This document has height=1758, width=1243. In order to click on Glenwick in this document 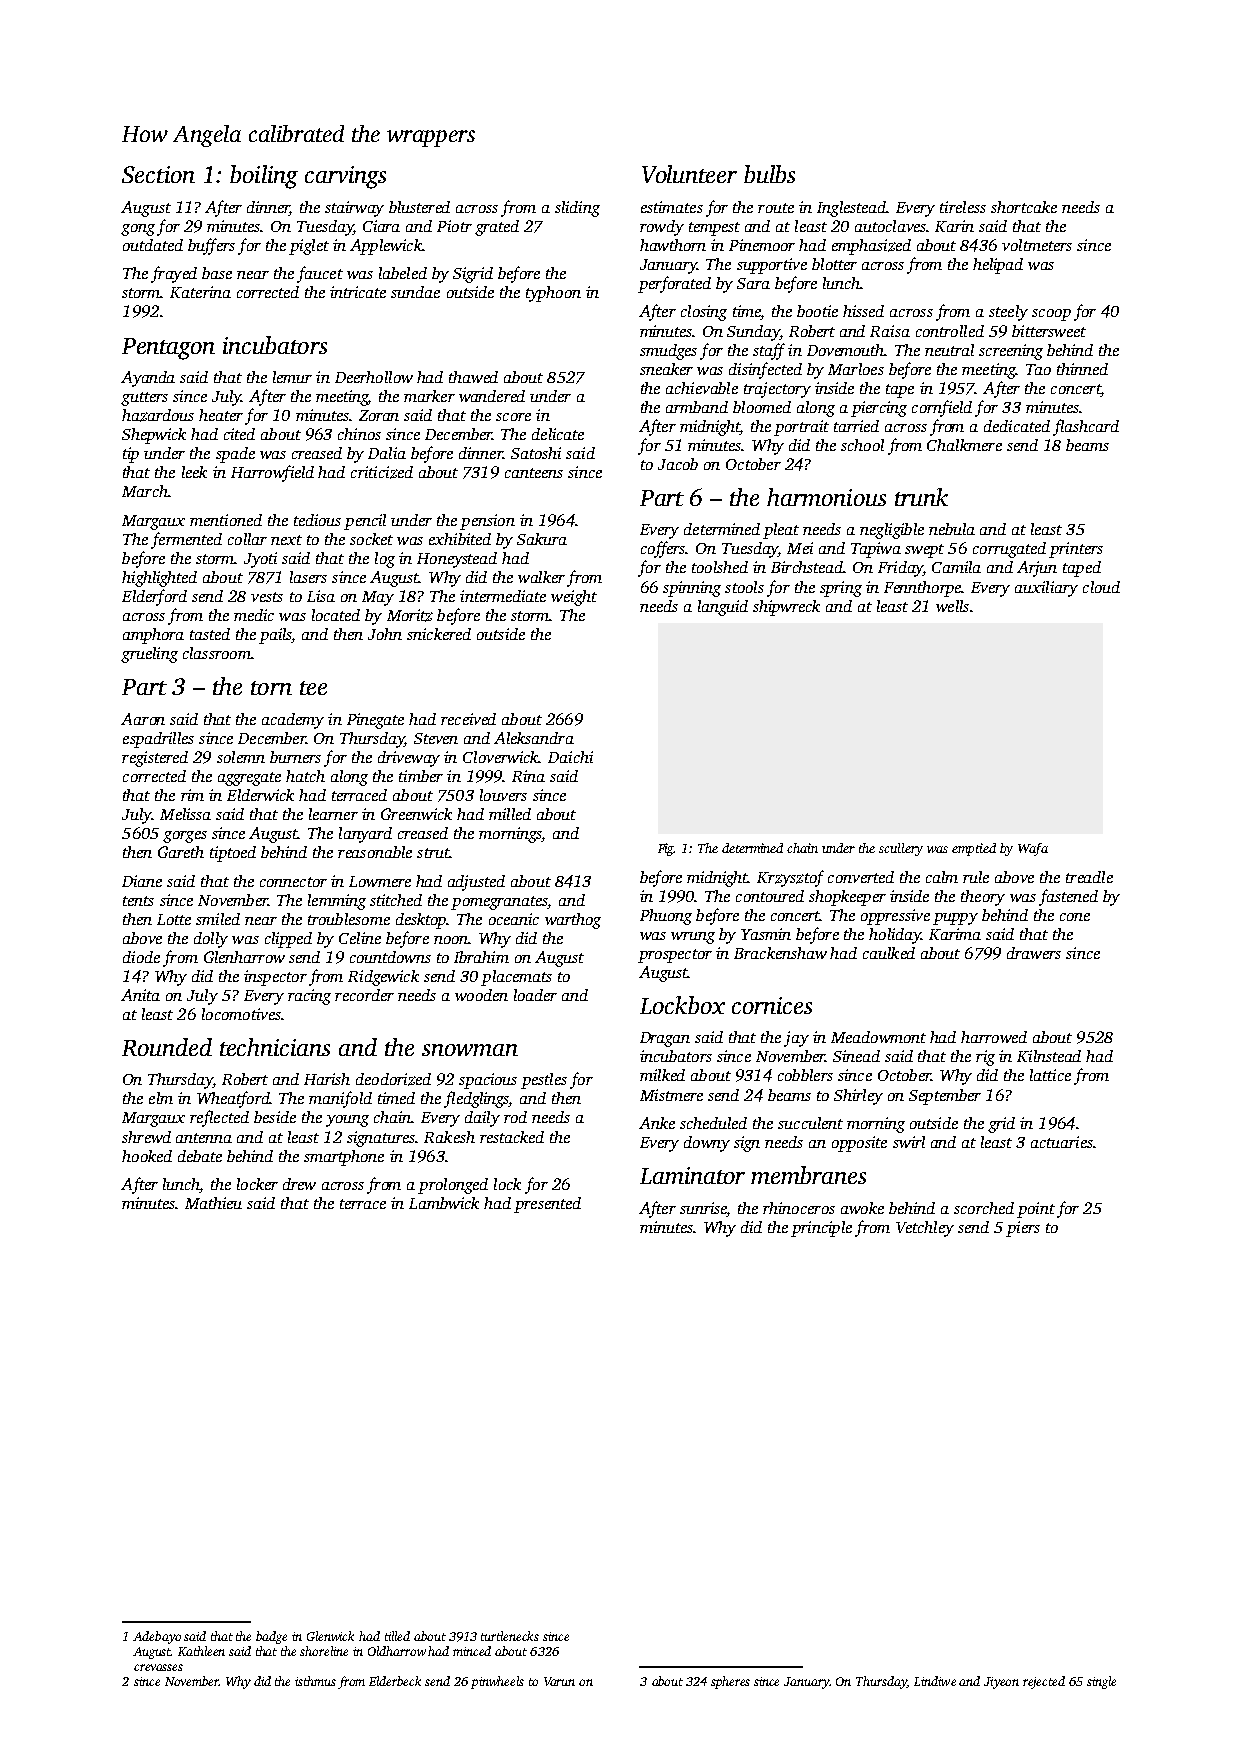, I will do `click(330, 1636)`.
